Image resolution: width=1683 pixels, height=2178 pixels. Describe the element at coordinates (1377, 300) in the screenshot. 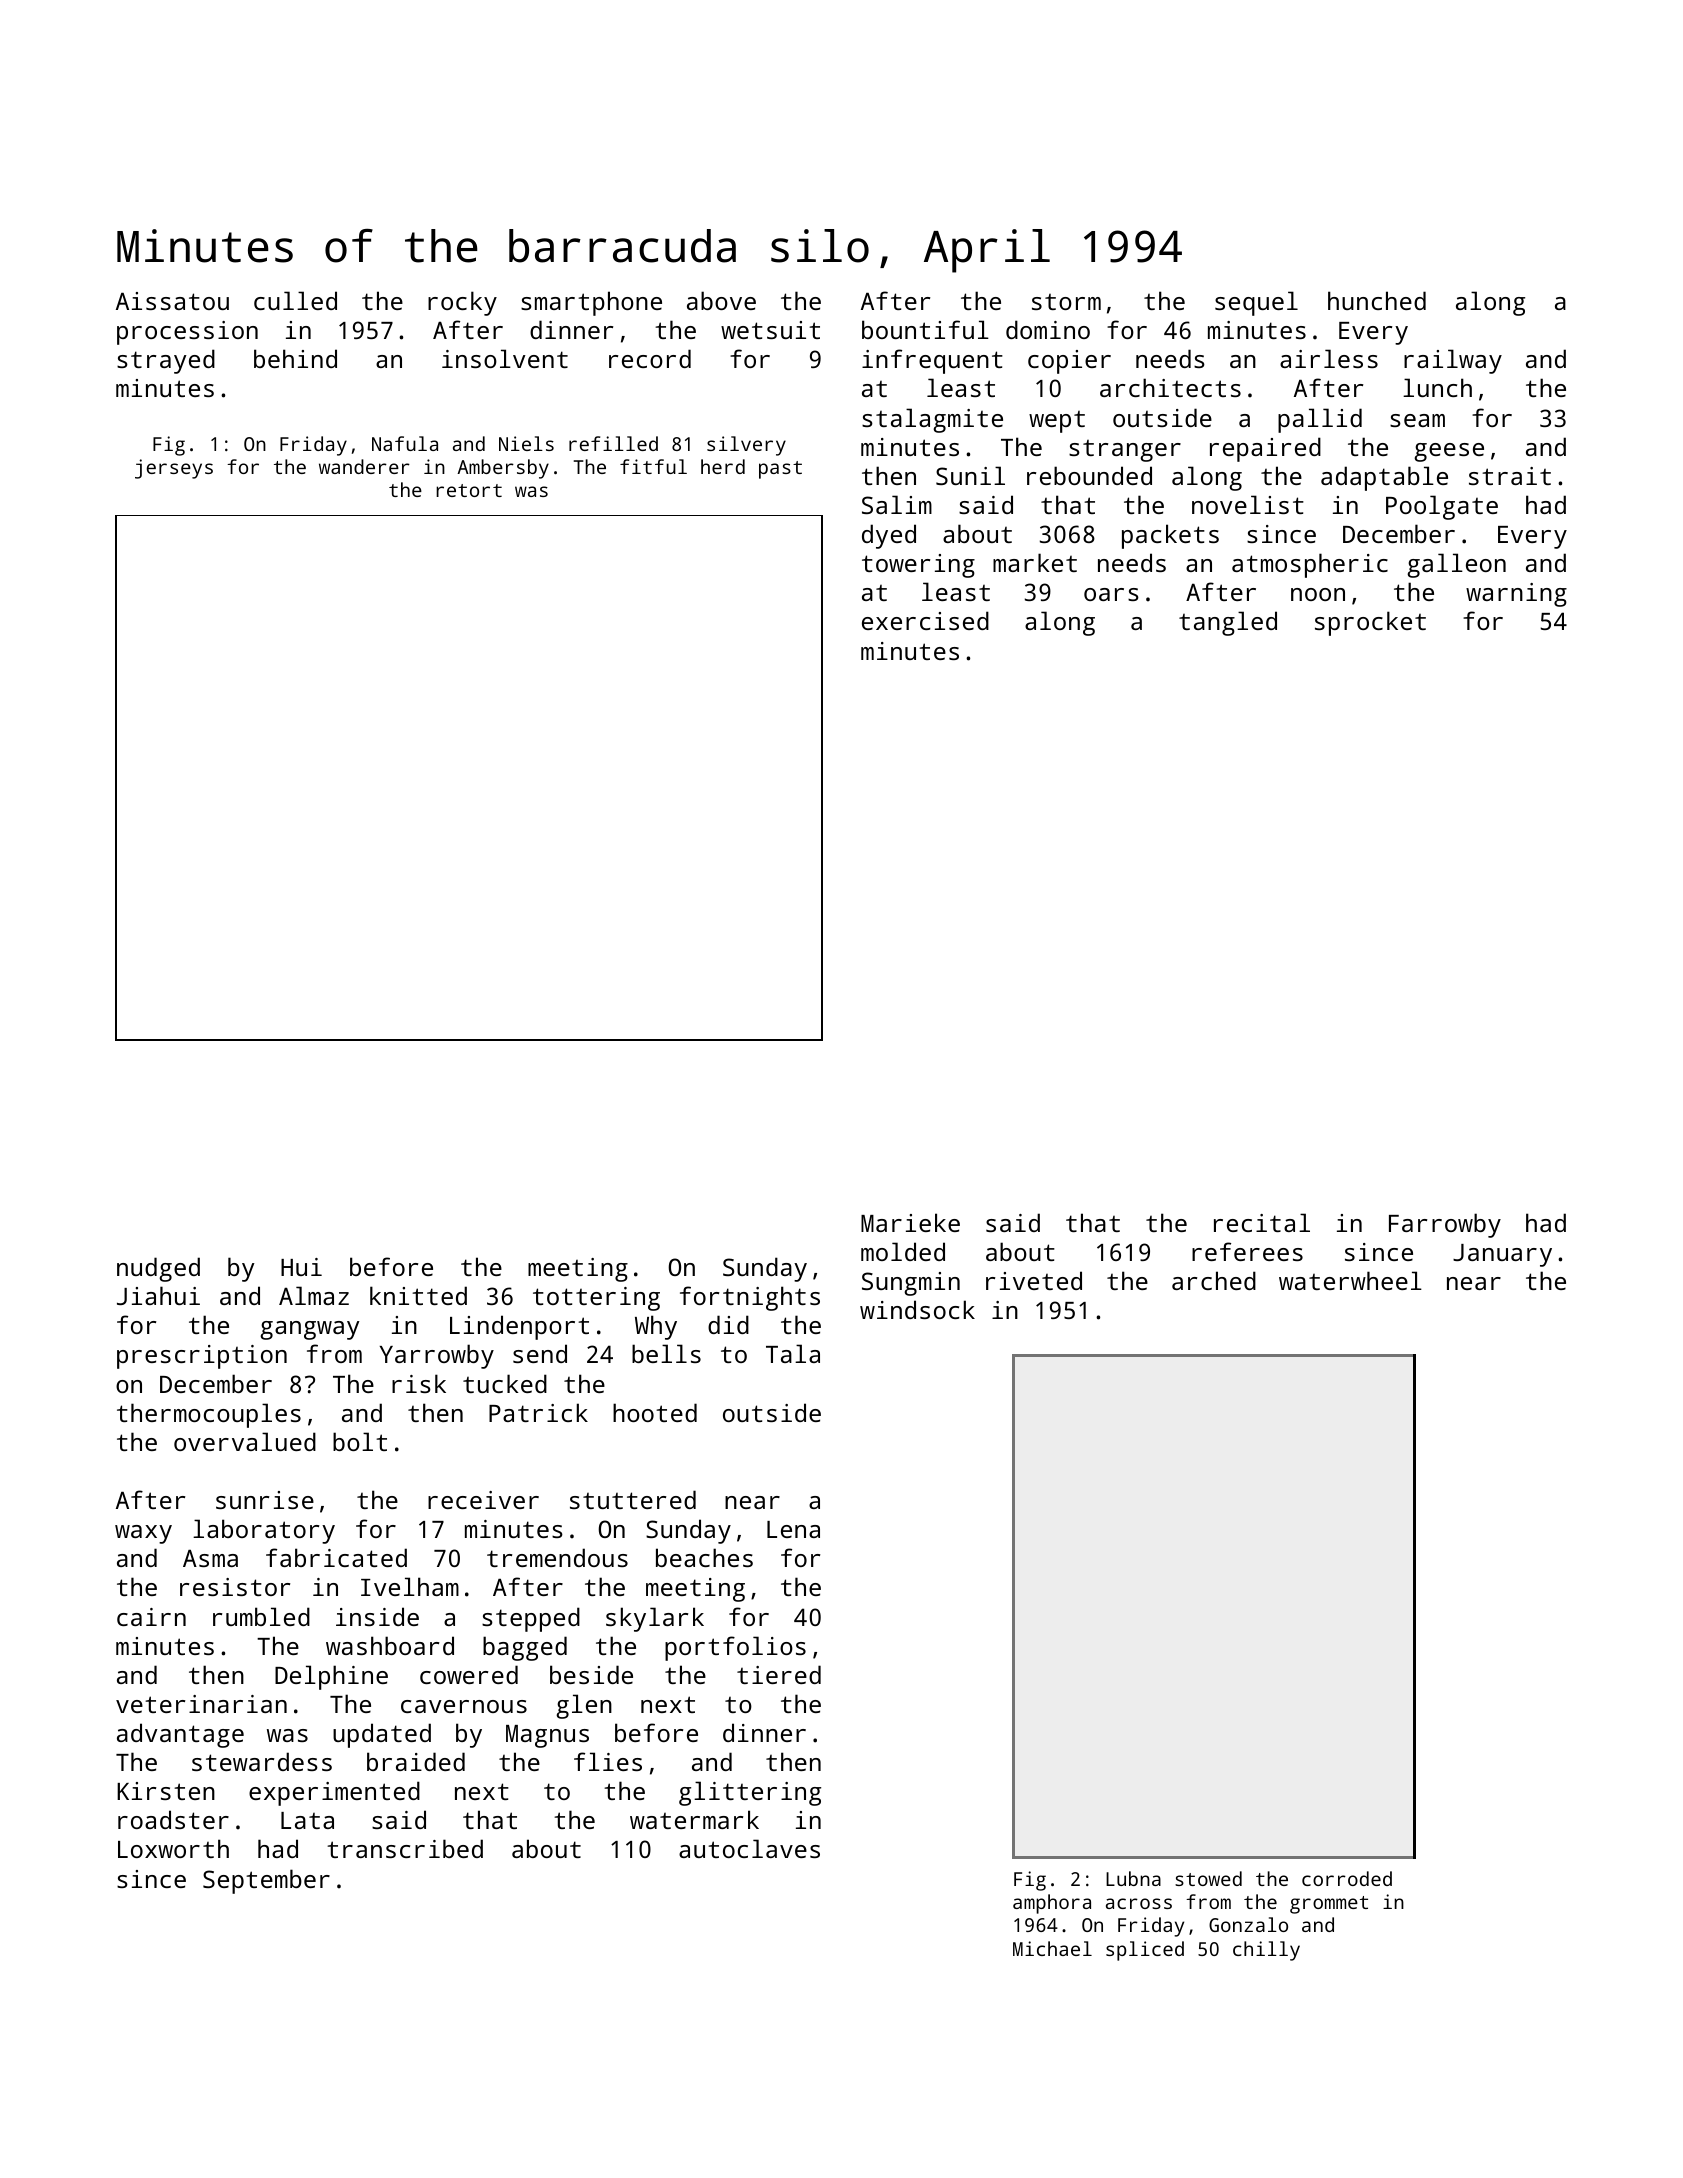

I see `hunched` at that location.
